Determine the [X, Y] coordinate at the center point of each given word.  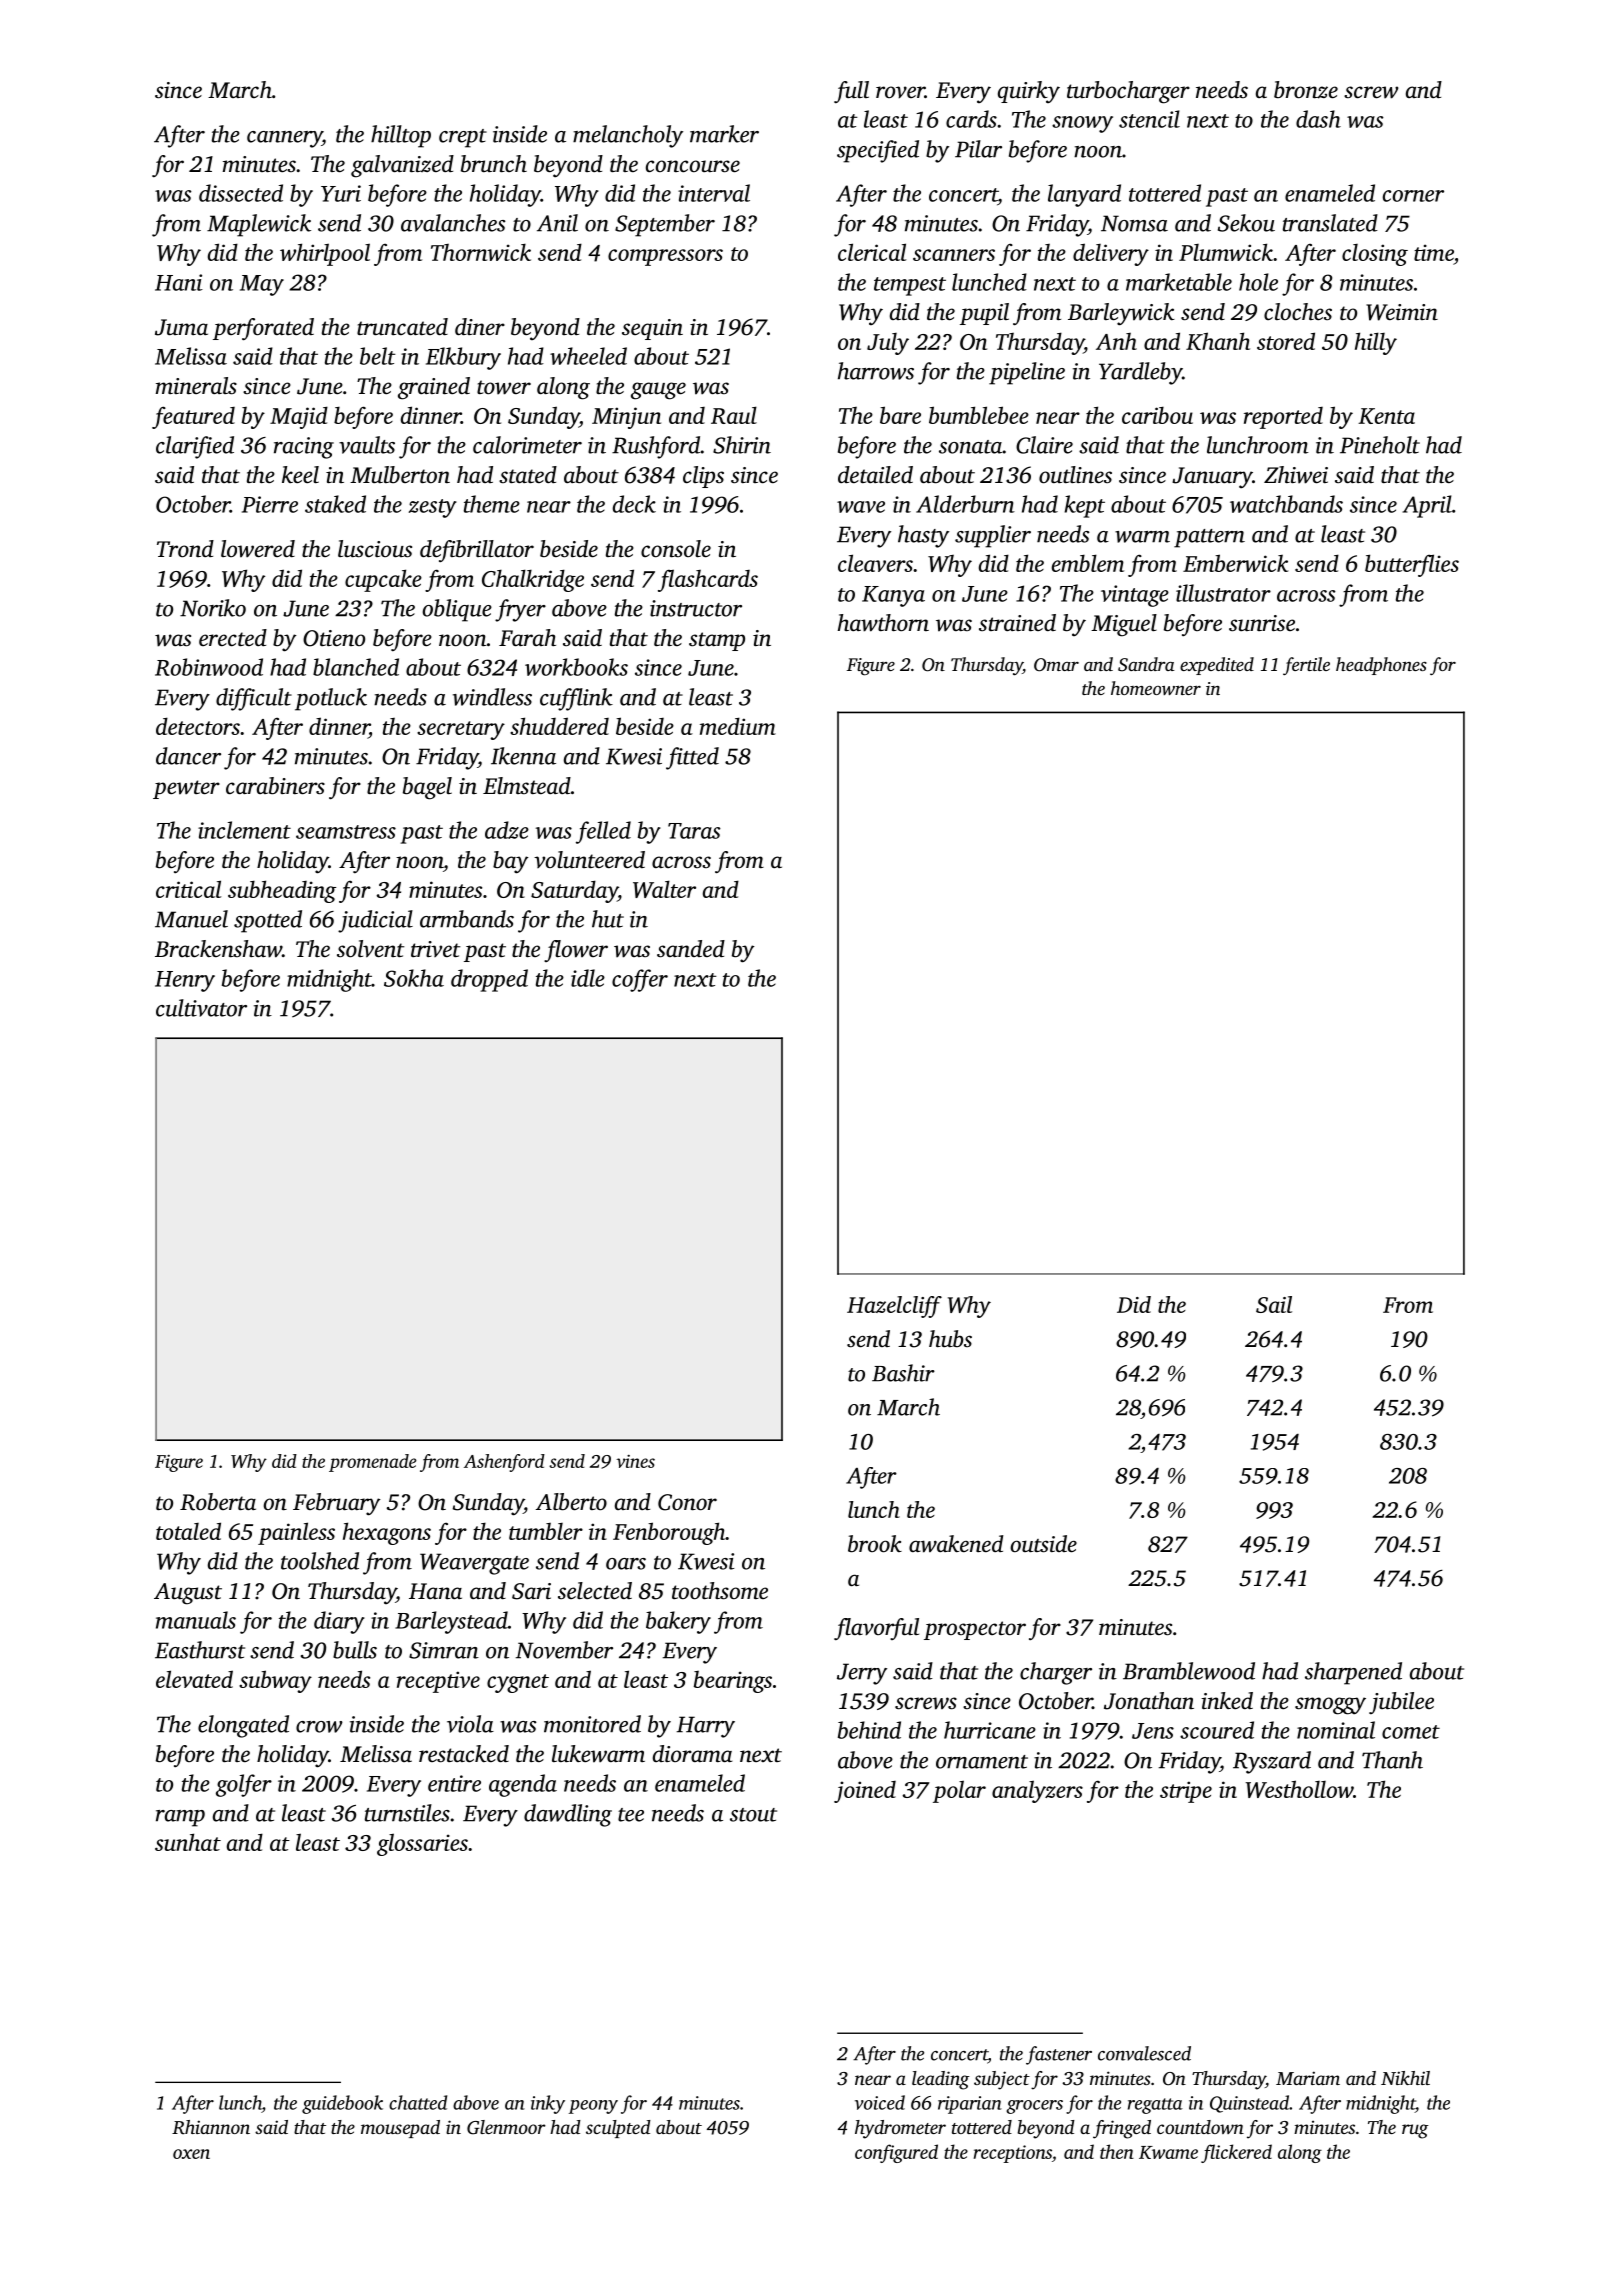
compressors [665, 257]
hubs [950, 1339]
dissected [241, 193]
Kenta [1386, 416]
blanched [356, 667]
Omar [1056, 665]
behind [869, 1730]
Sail [1274, 1304]
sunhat [188, 1842]
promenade [373, 1463]
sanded [691, 949]
